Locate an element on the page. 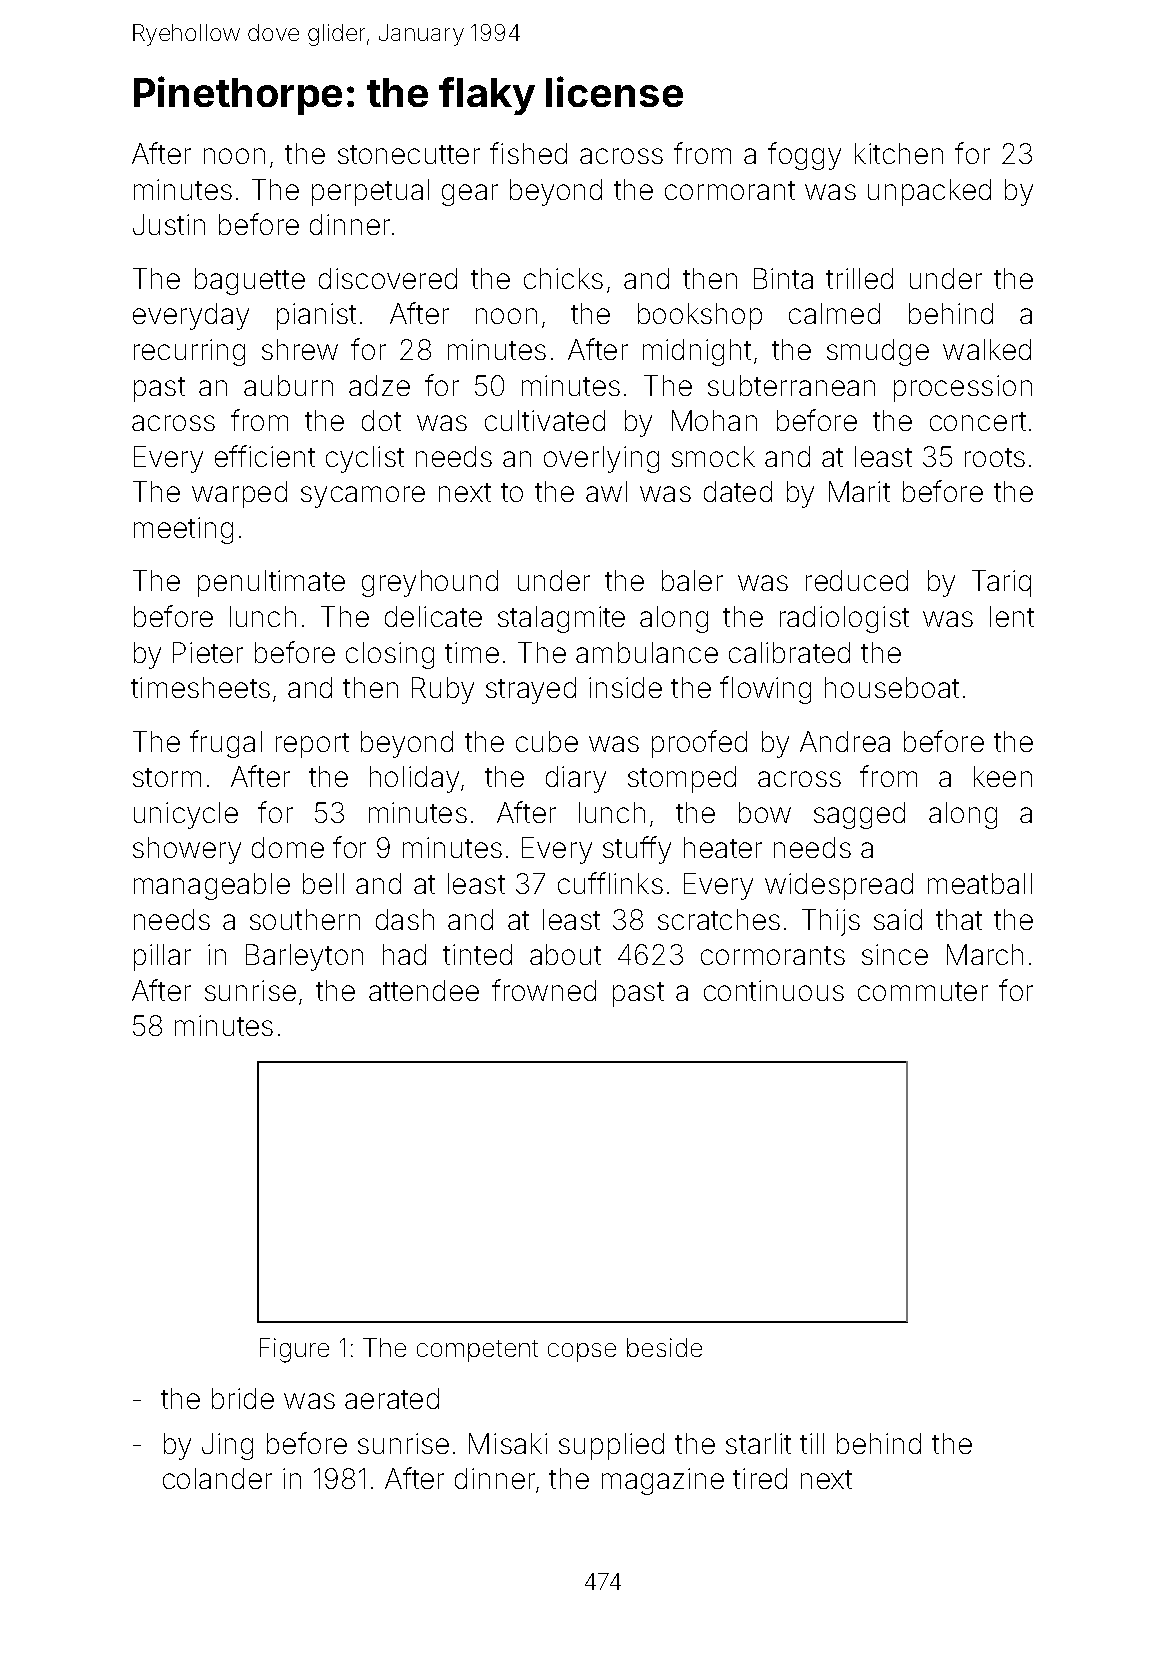  had is located at coordinates (404, 954).
